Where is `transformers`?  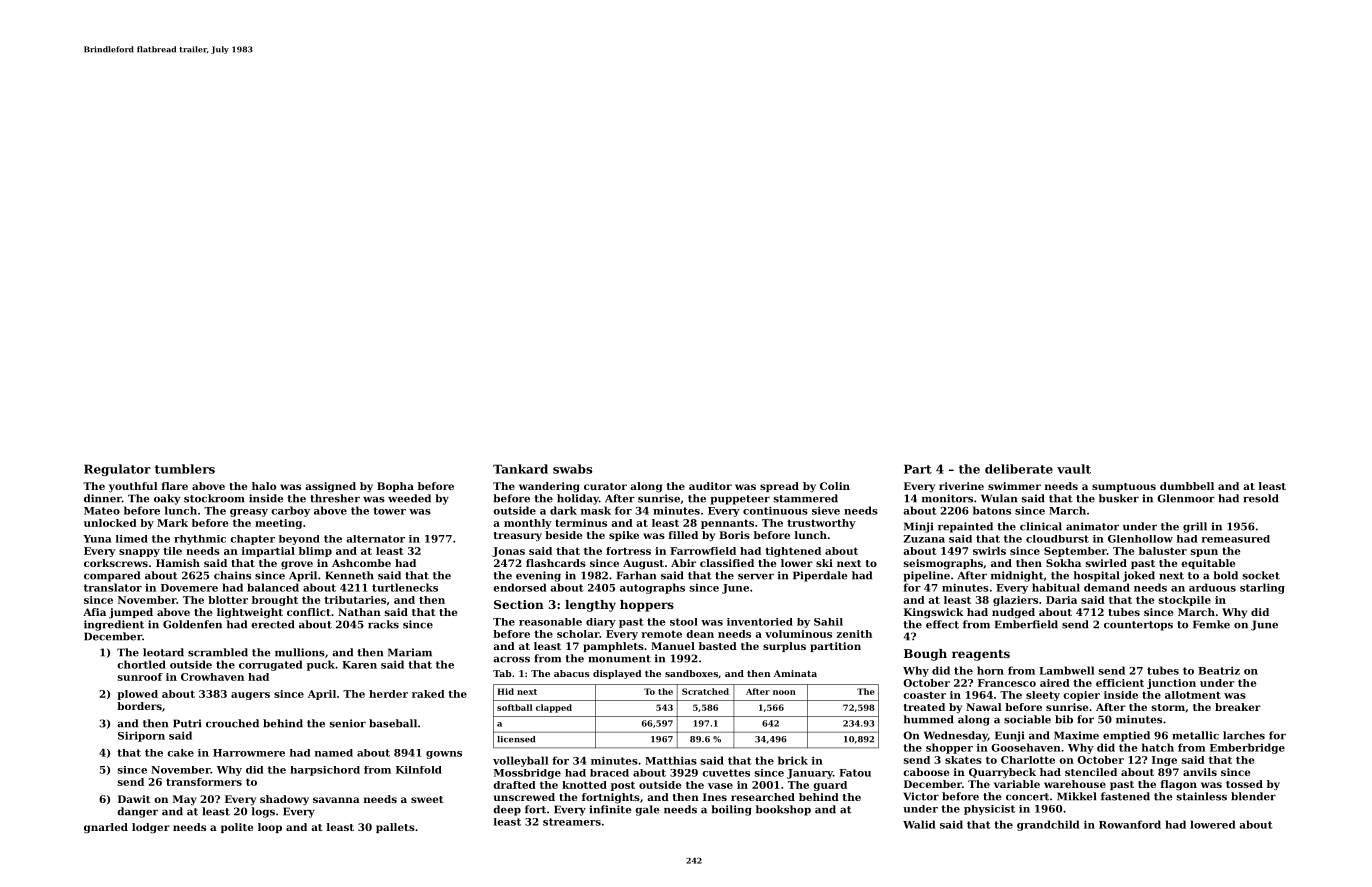 transformers is located at coordinates (204, 782).
